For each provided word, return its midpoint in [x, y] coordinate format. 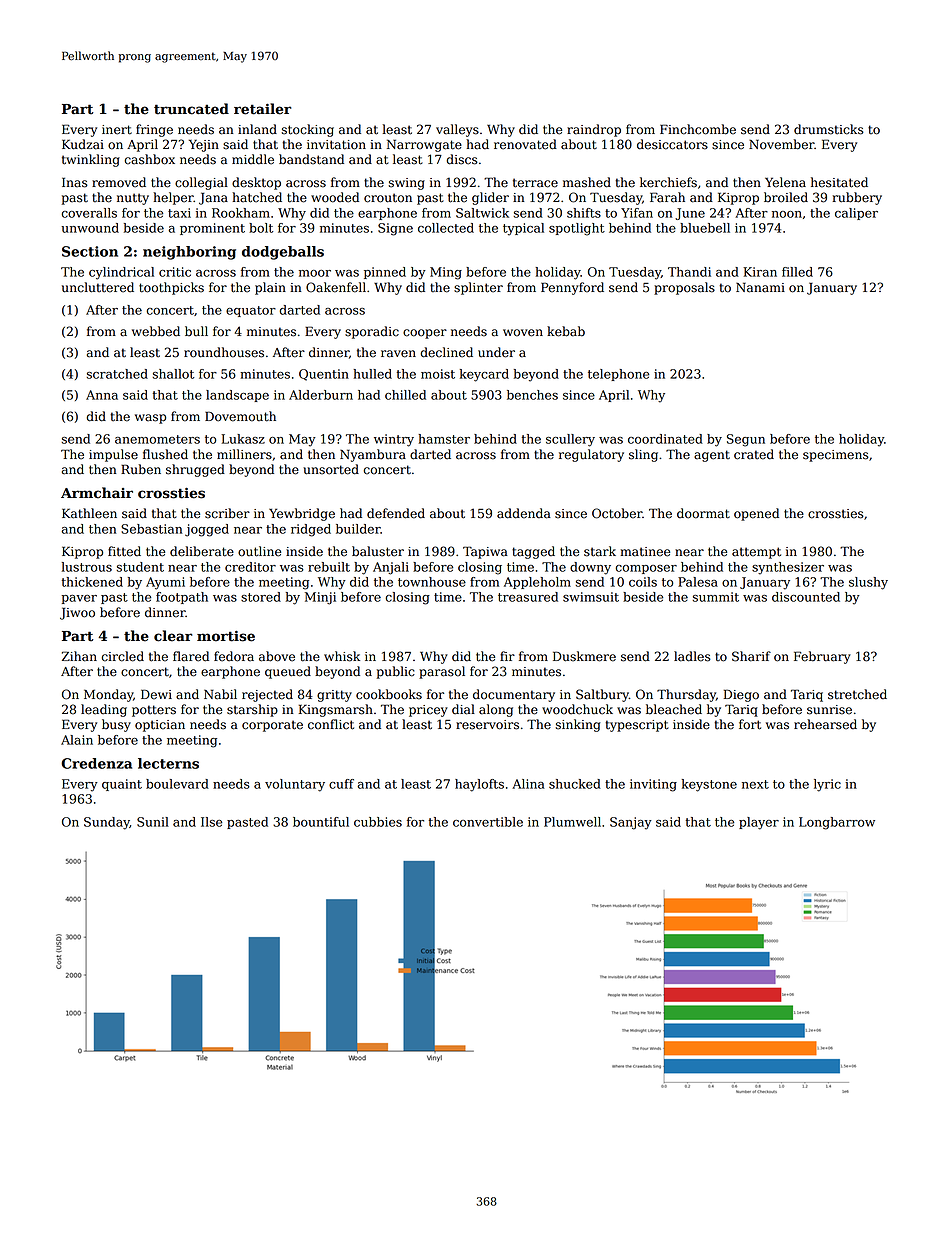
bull [196, 331]
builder [358, 529]
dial [463, 709]
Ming [446, 273]
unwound [90, 228]
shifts [584, 213]
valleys [457, 130]
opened [756, 514]
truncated [191, 109]
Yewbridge [302, 514]
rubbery [857, 198]
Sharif [751, 656]
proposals [684, 288]
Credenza [96, 763]
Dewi [156, 694]
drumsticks [829, 129]
